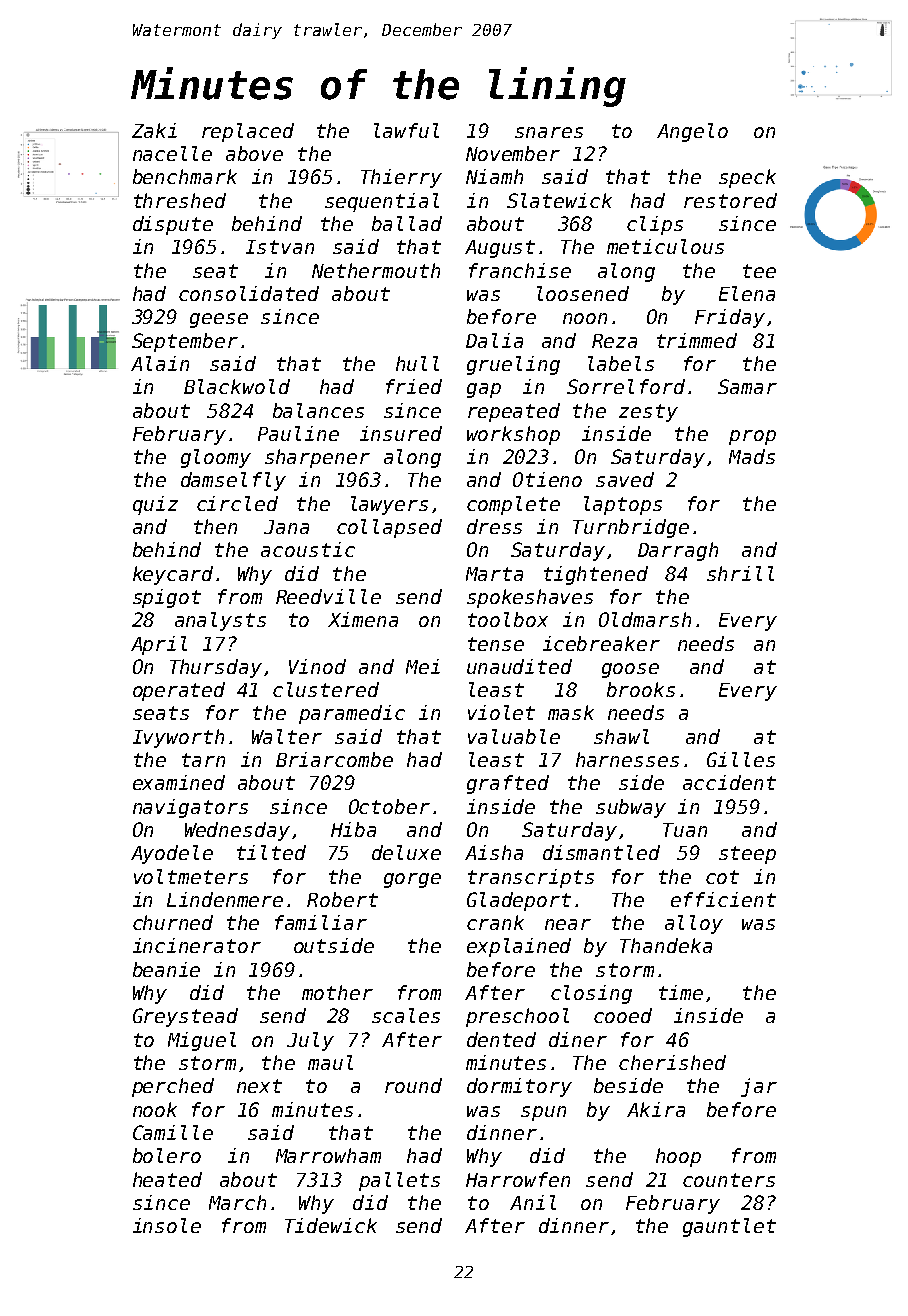 The image size is (908, 1316). Describe the element at coordinates (601, 852) in the screenshot. I see `dismantled` at that location.
